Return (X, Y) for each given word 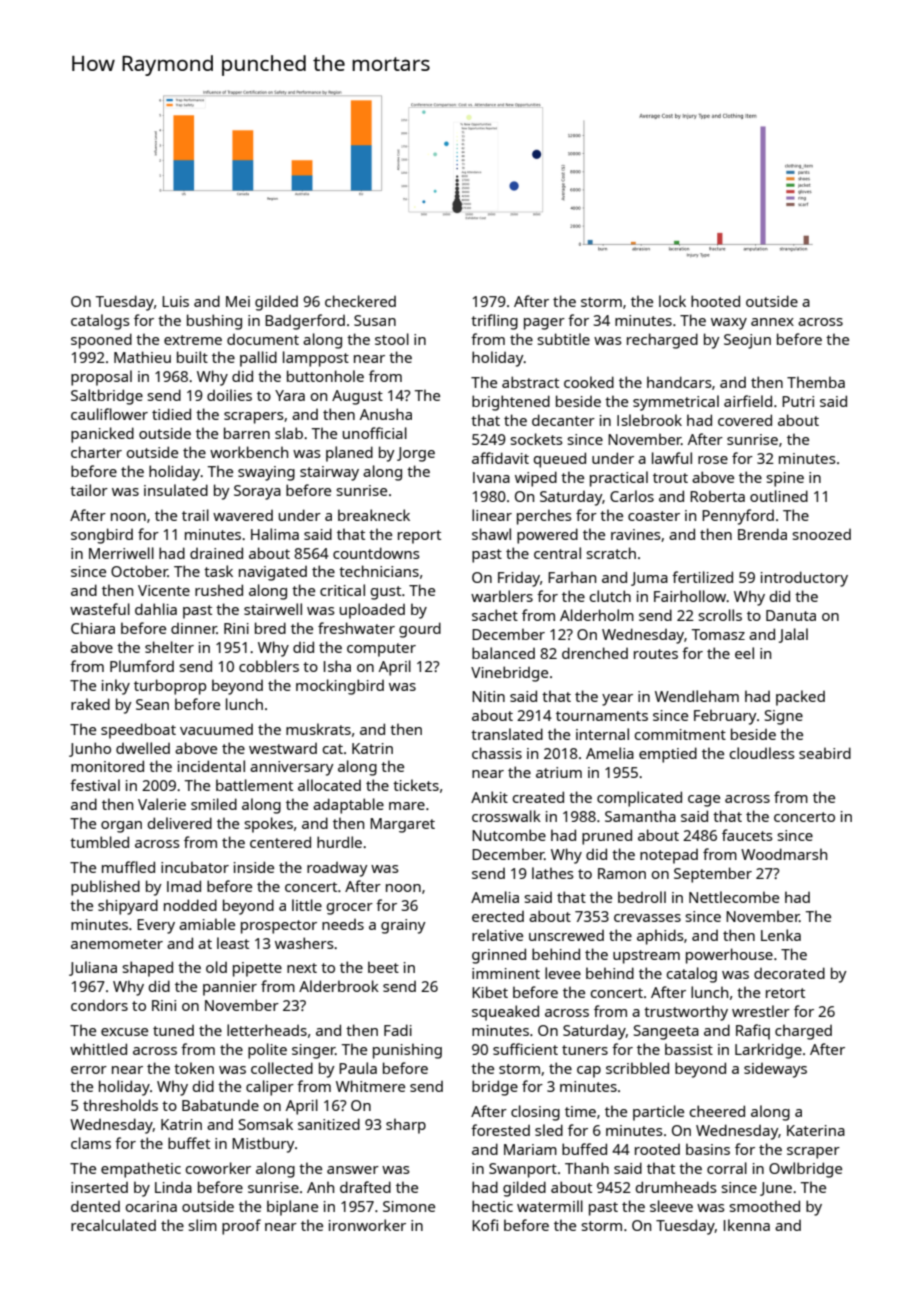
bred (270, 628)
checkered (360, 301)
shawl (491, 534)
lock (672, 301)
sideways (775, 1070)
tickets (416, 785)
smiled (214, 804)
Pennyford (738, 517)
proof (241, 1227)
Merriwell (121, 553)
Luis (175, 301)
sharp (406, 1126)
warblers (502, 596)
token (194, 1068)
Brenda (762, 534)
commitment (680, 734)
